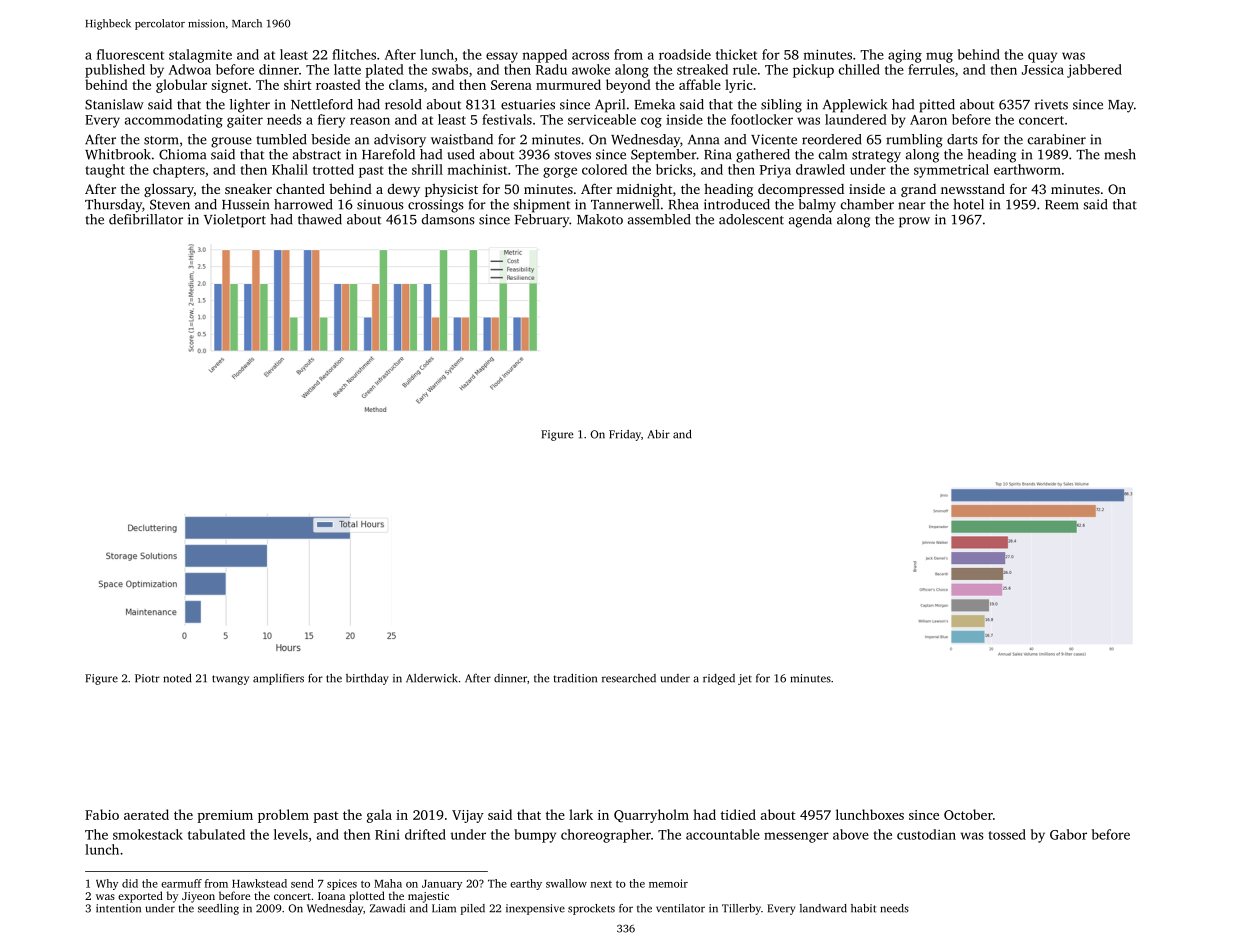  What do you see at coordinates (745, 679) in the document?
I see `jet` at bounding box center [745, 679].
